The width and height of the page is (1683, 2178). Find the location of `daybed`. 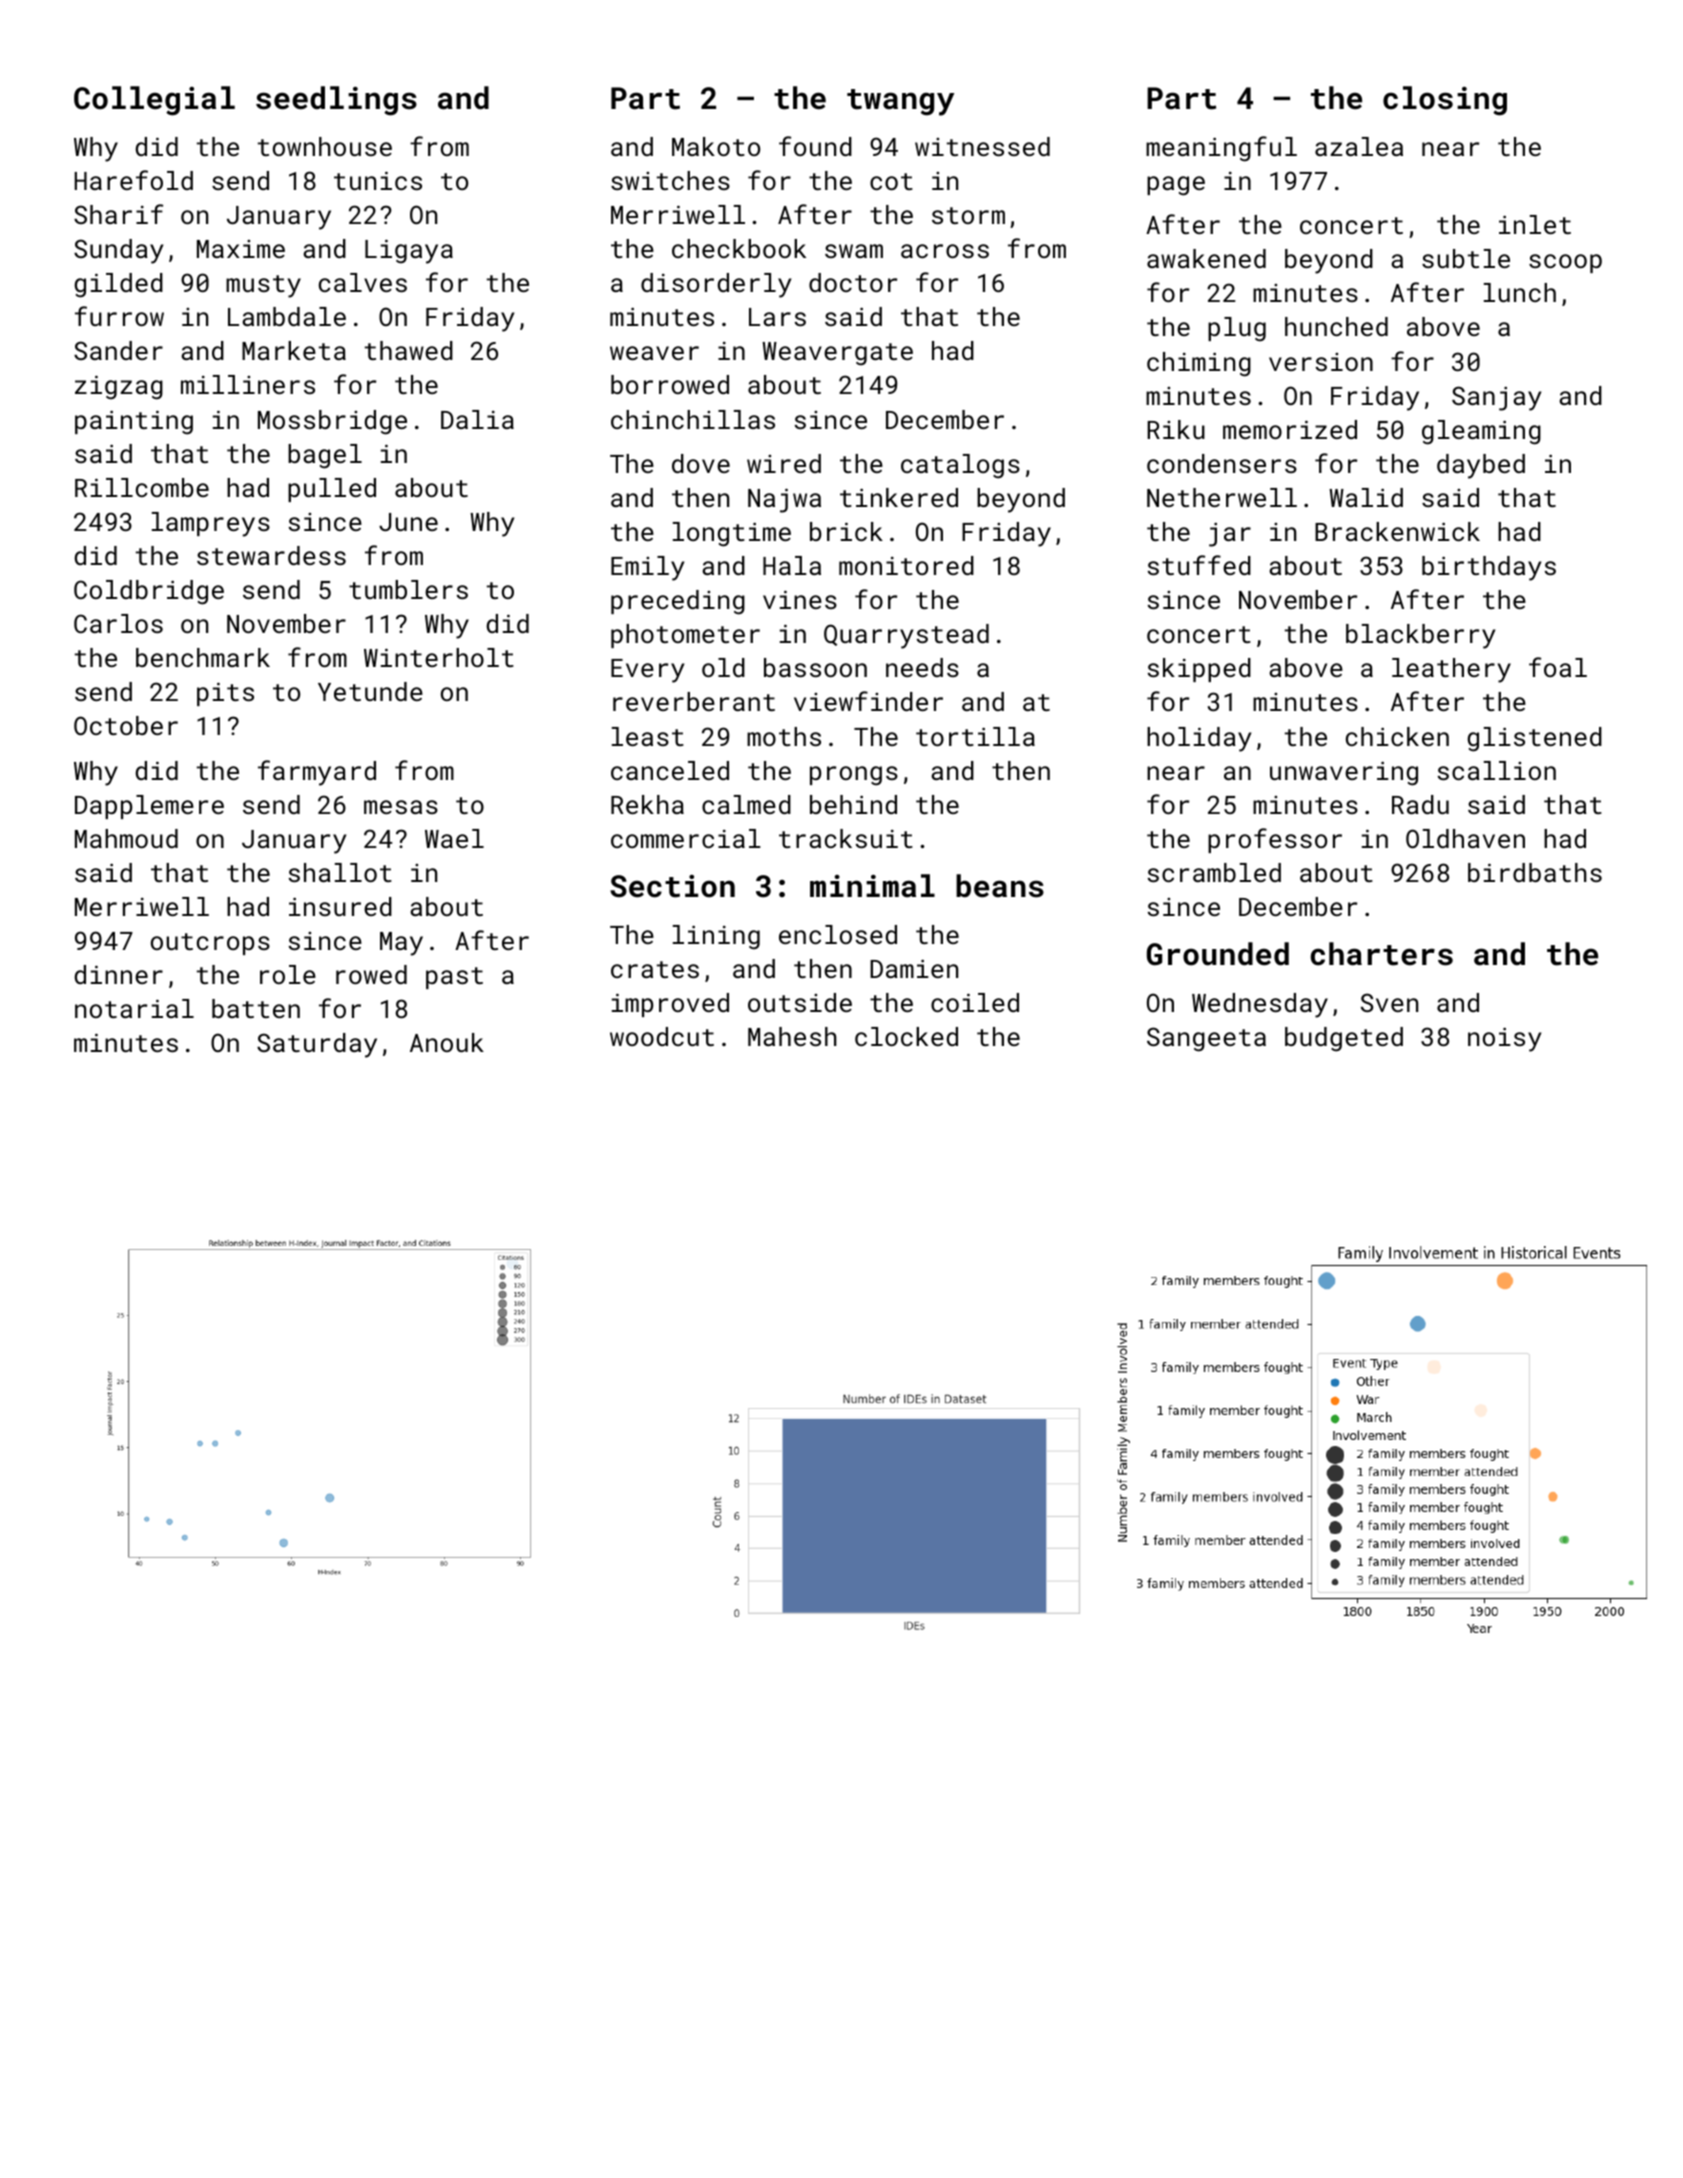

daybed is located at coordinates (1481, 466).
